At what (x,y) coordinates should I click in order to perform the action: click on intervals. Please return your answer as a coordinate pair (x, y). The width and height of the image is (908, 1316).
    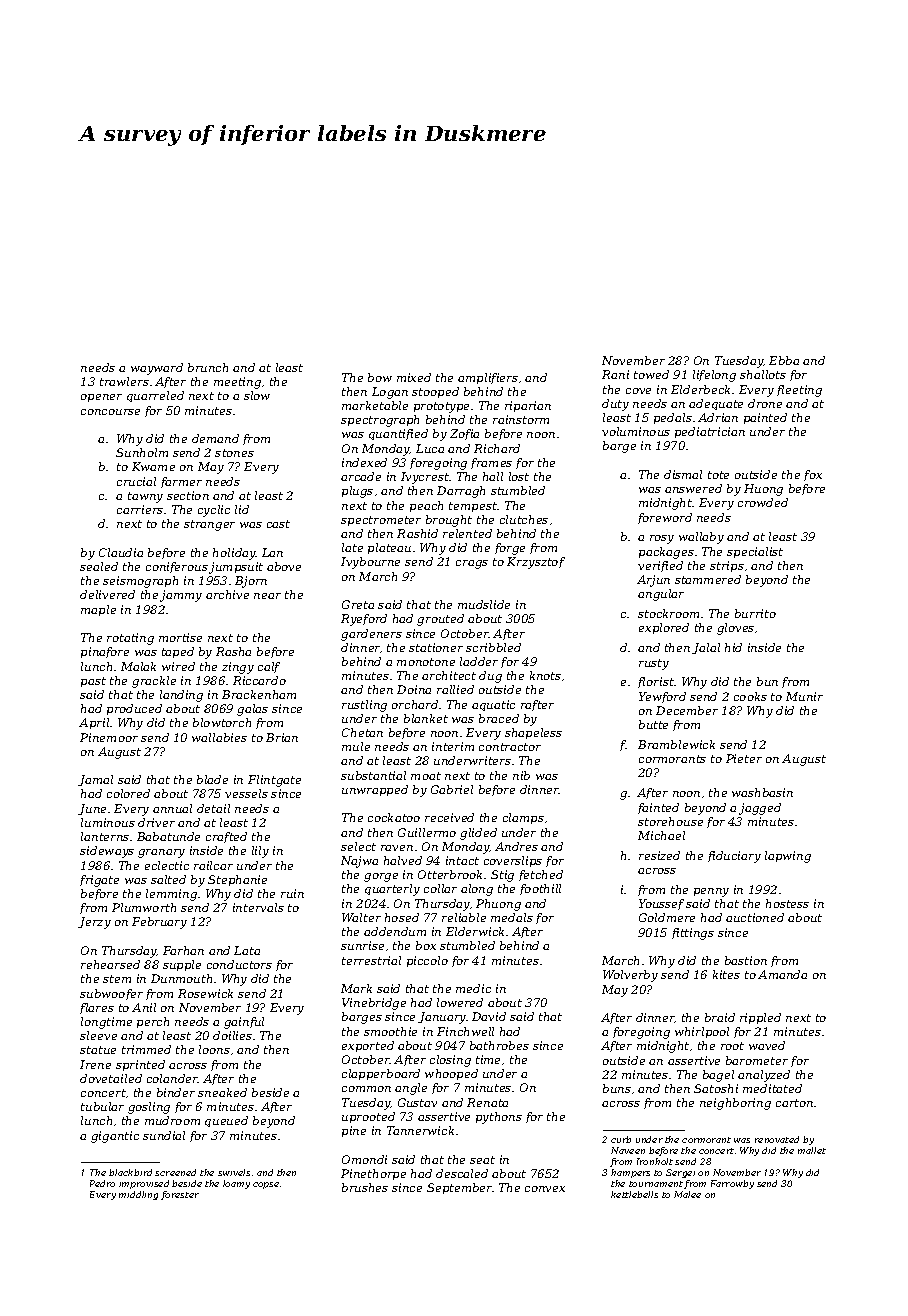
    Looking at the image, I should click on (258, 907).
